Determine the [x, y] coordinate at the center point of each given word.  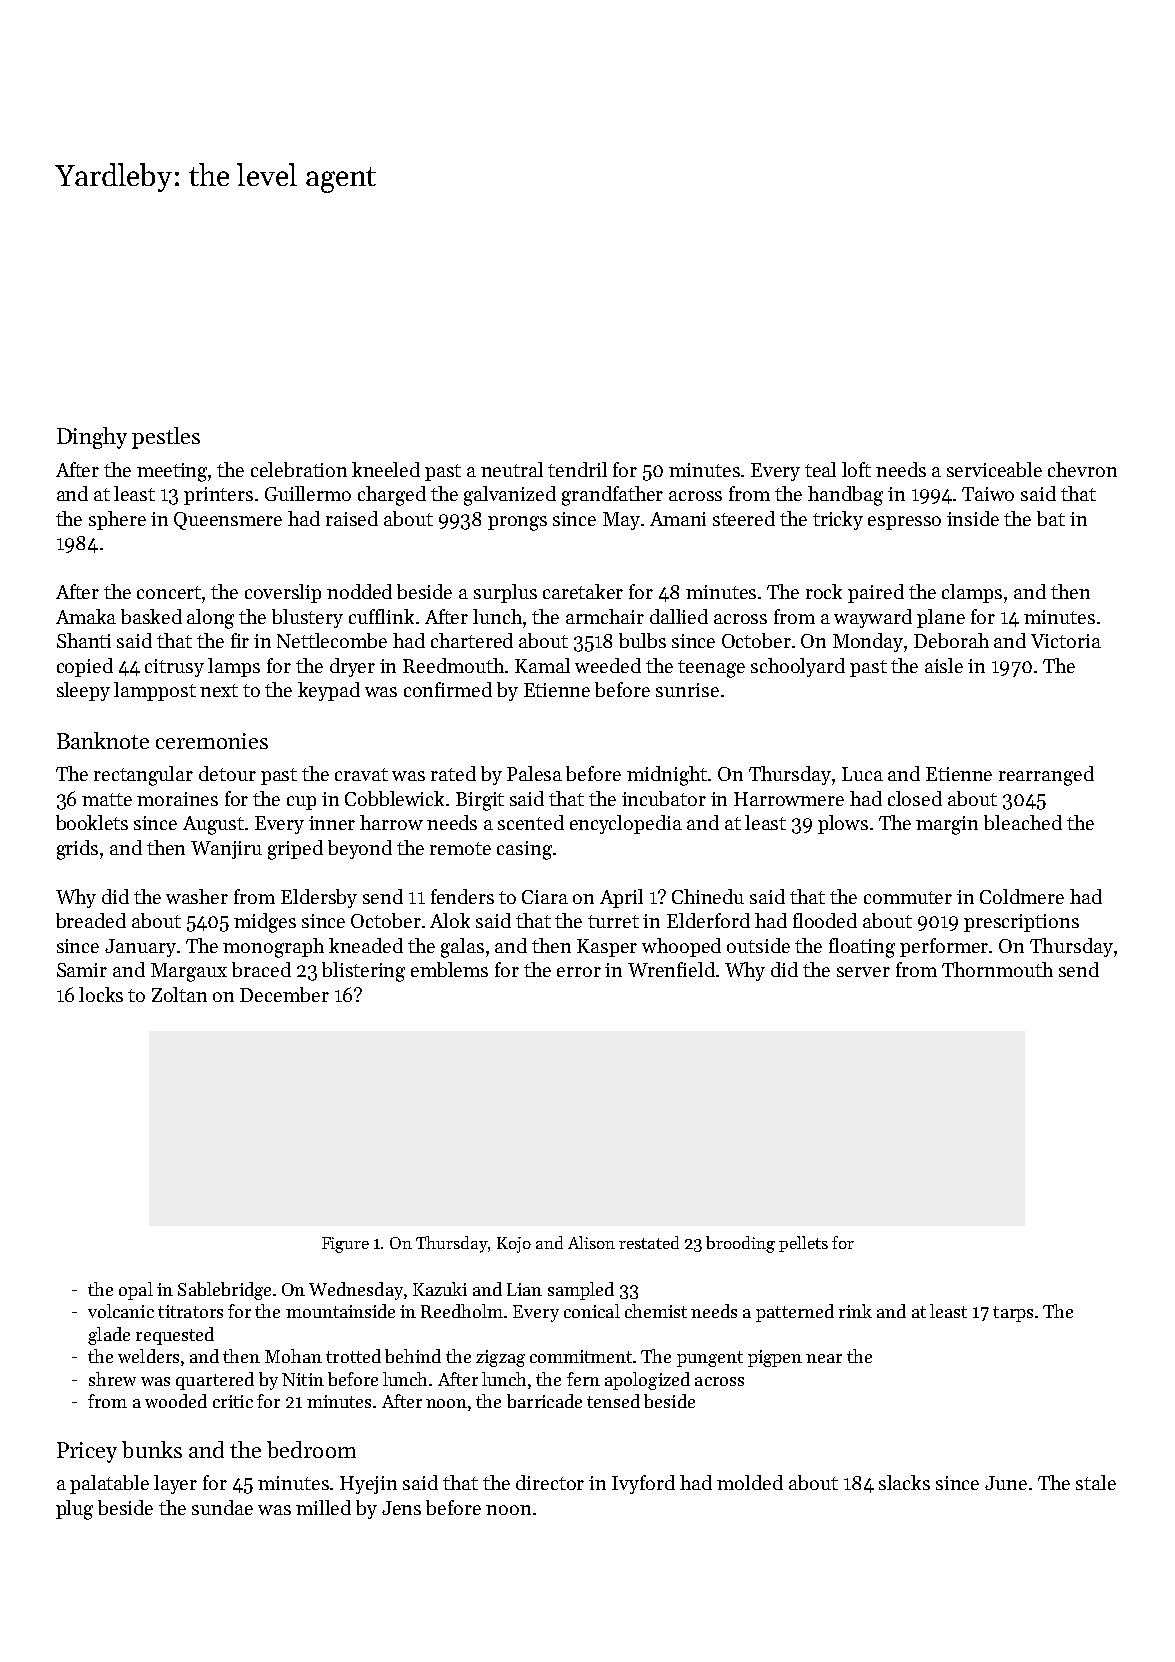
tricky [838, 520]
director [550, 1482]
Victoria [1066, 641]
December [284, 994]
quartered [215, 1381]
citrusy [174, 668]
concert [170, 592]
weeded [608, 665]
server [863, 972]
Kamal [542, 665]
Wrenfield [671, 969]
